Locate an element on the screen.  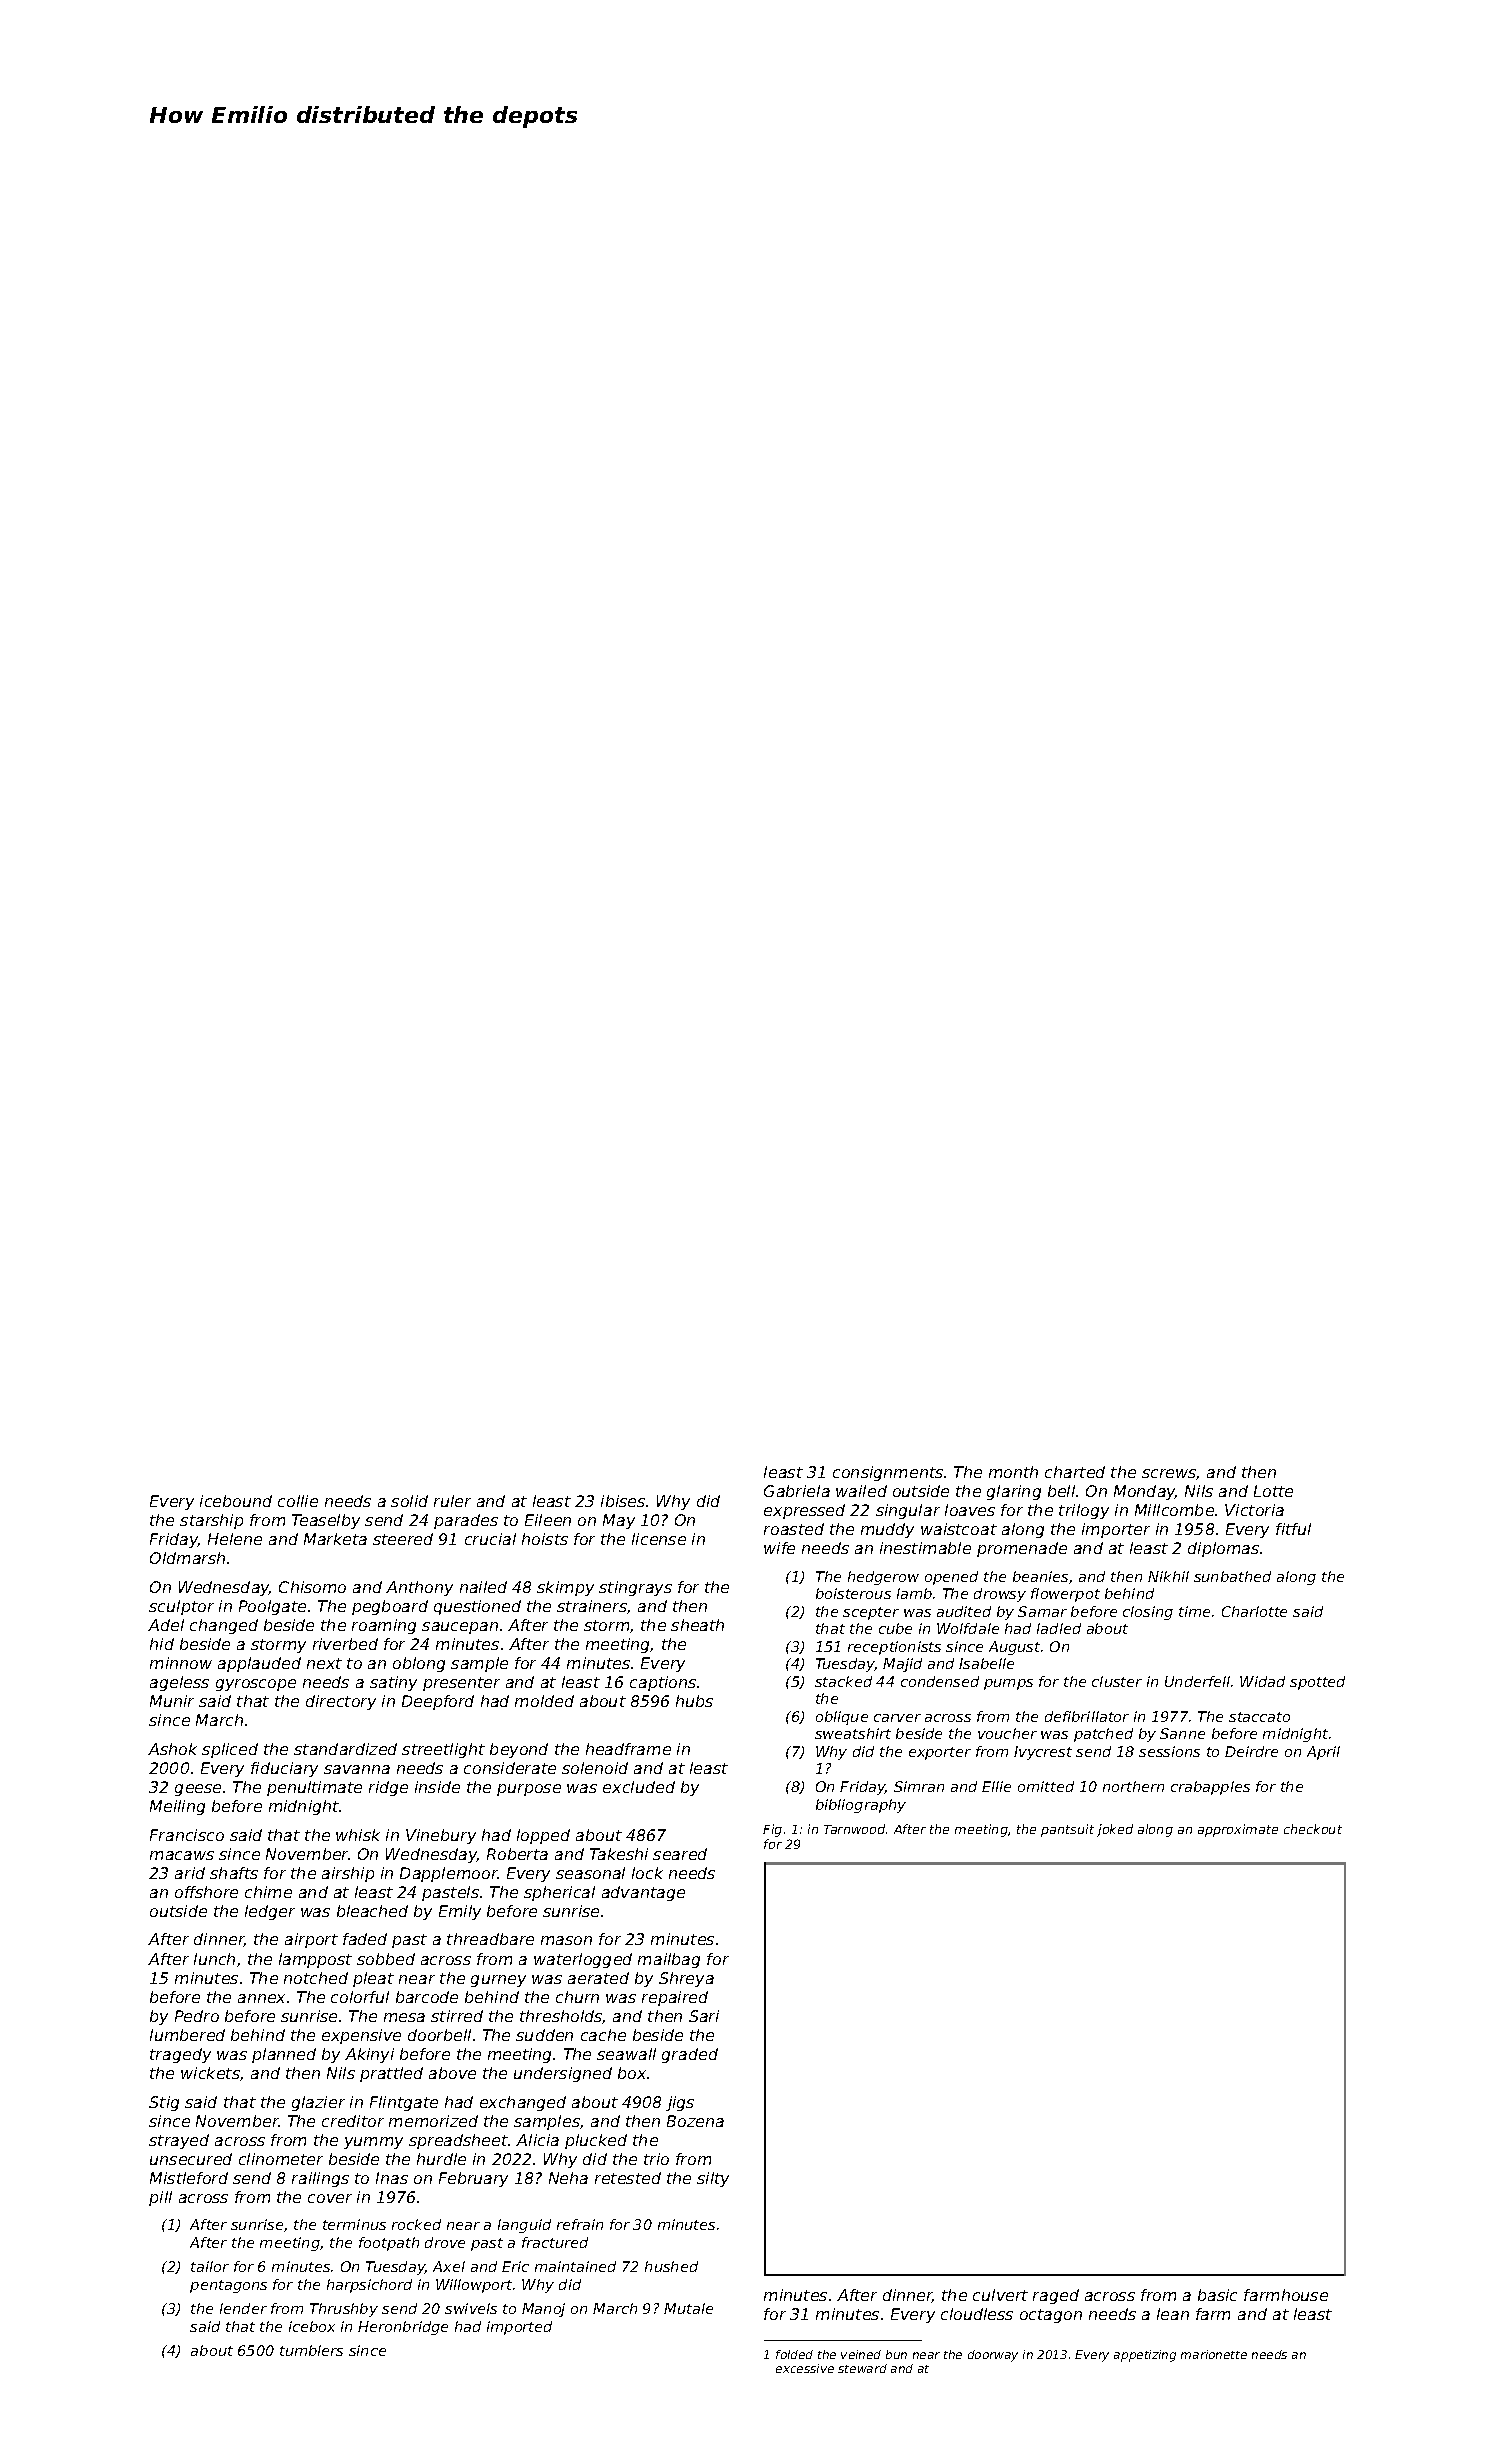
collie is located at coordinates (298, 1501).
